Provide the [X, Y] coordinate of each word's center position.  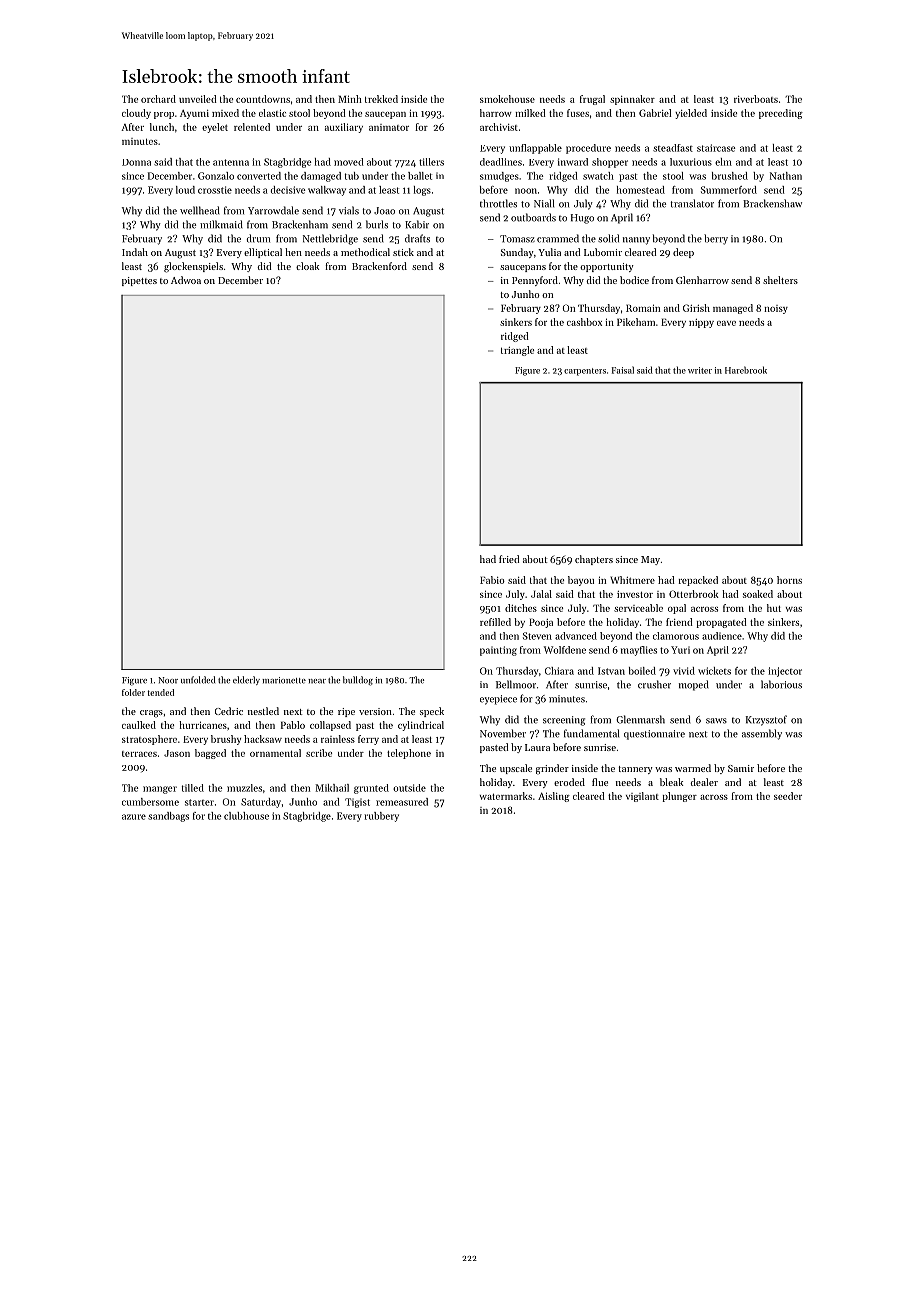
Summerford [729, 190]
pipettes [139, 281]
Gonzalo [216, 176]
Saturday [261, 803]
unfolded [198, 680]
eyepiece [498, 700]
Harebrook [746, 370]
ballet [420, 176]
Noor [168, 680]
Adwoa [186, 280]
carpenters [585, 372]
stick [403, 252]
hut [774, 608]
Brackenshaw [772, 203]
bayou [581, 581]
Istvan [611, 671]
